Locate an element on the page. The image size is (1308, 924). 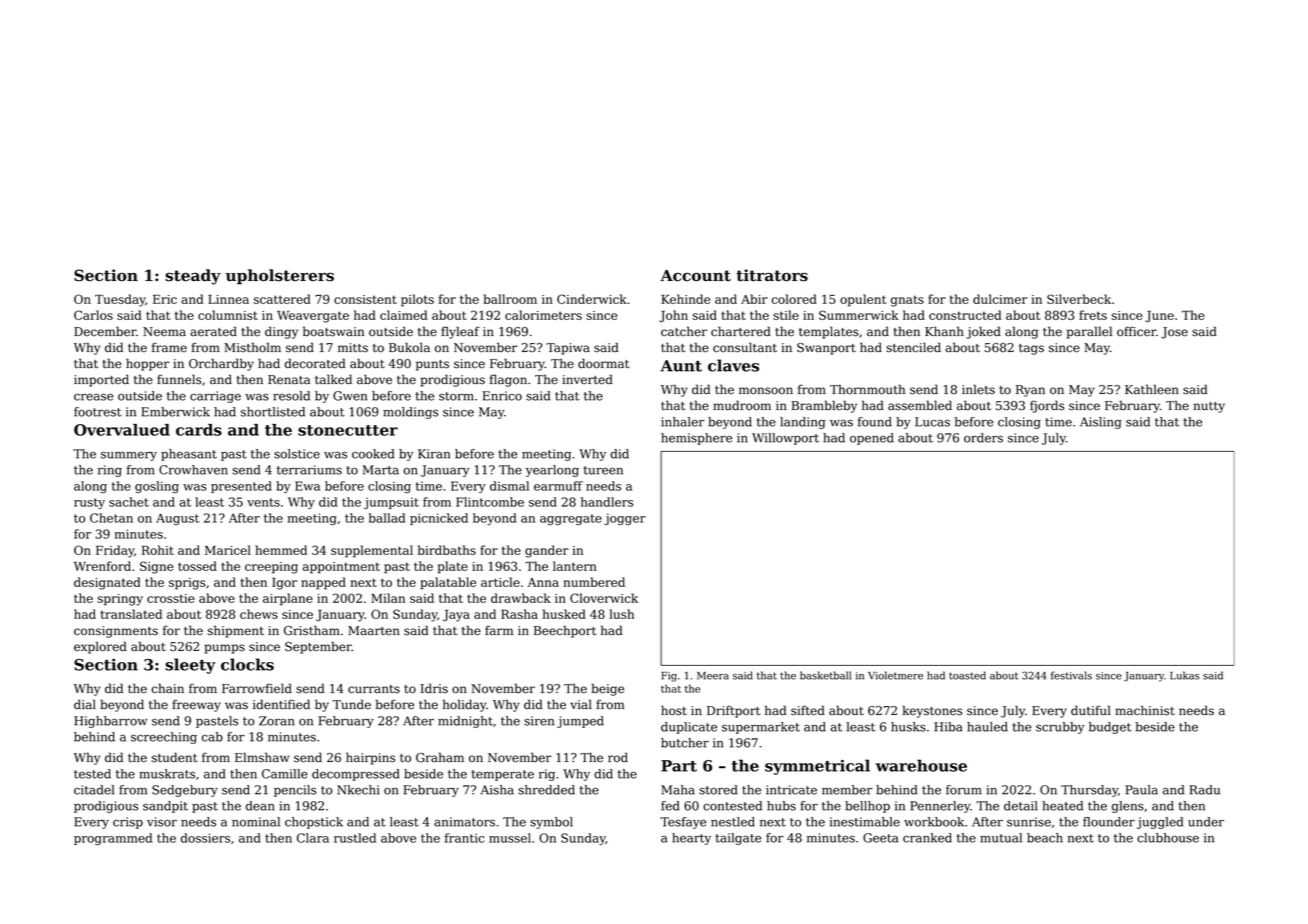
member is located at coordinates (847, 790).
